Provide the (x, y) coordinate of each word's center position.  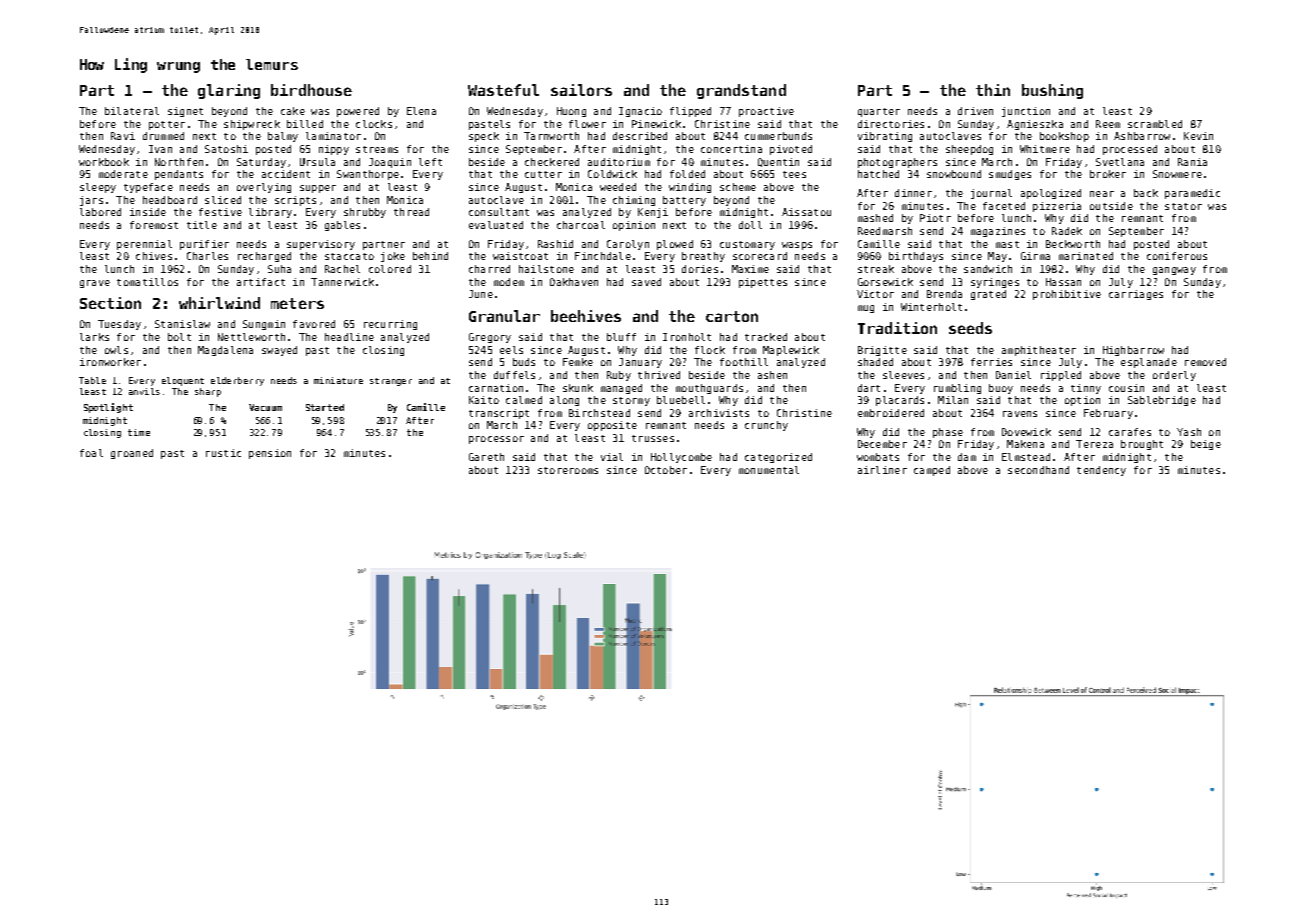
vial (612, 457)
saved (646, 282)
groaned (132, 454)
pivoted (791, 150)
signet (185, 112)
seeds (970, 328)
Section (110, 303)
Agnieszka (1035, 125)
